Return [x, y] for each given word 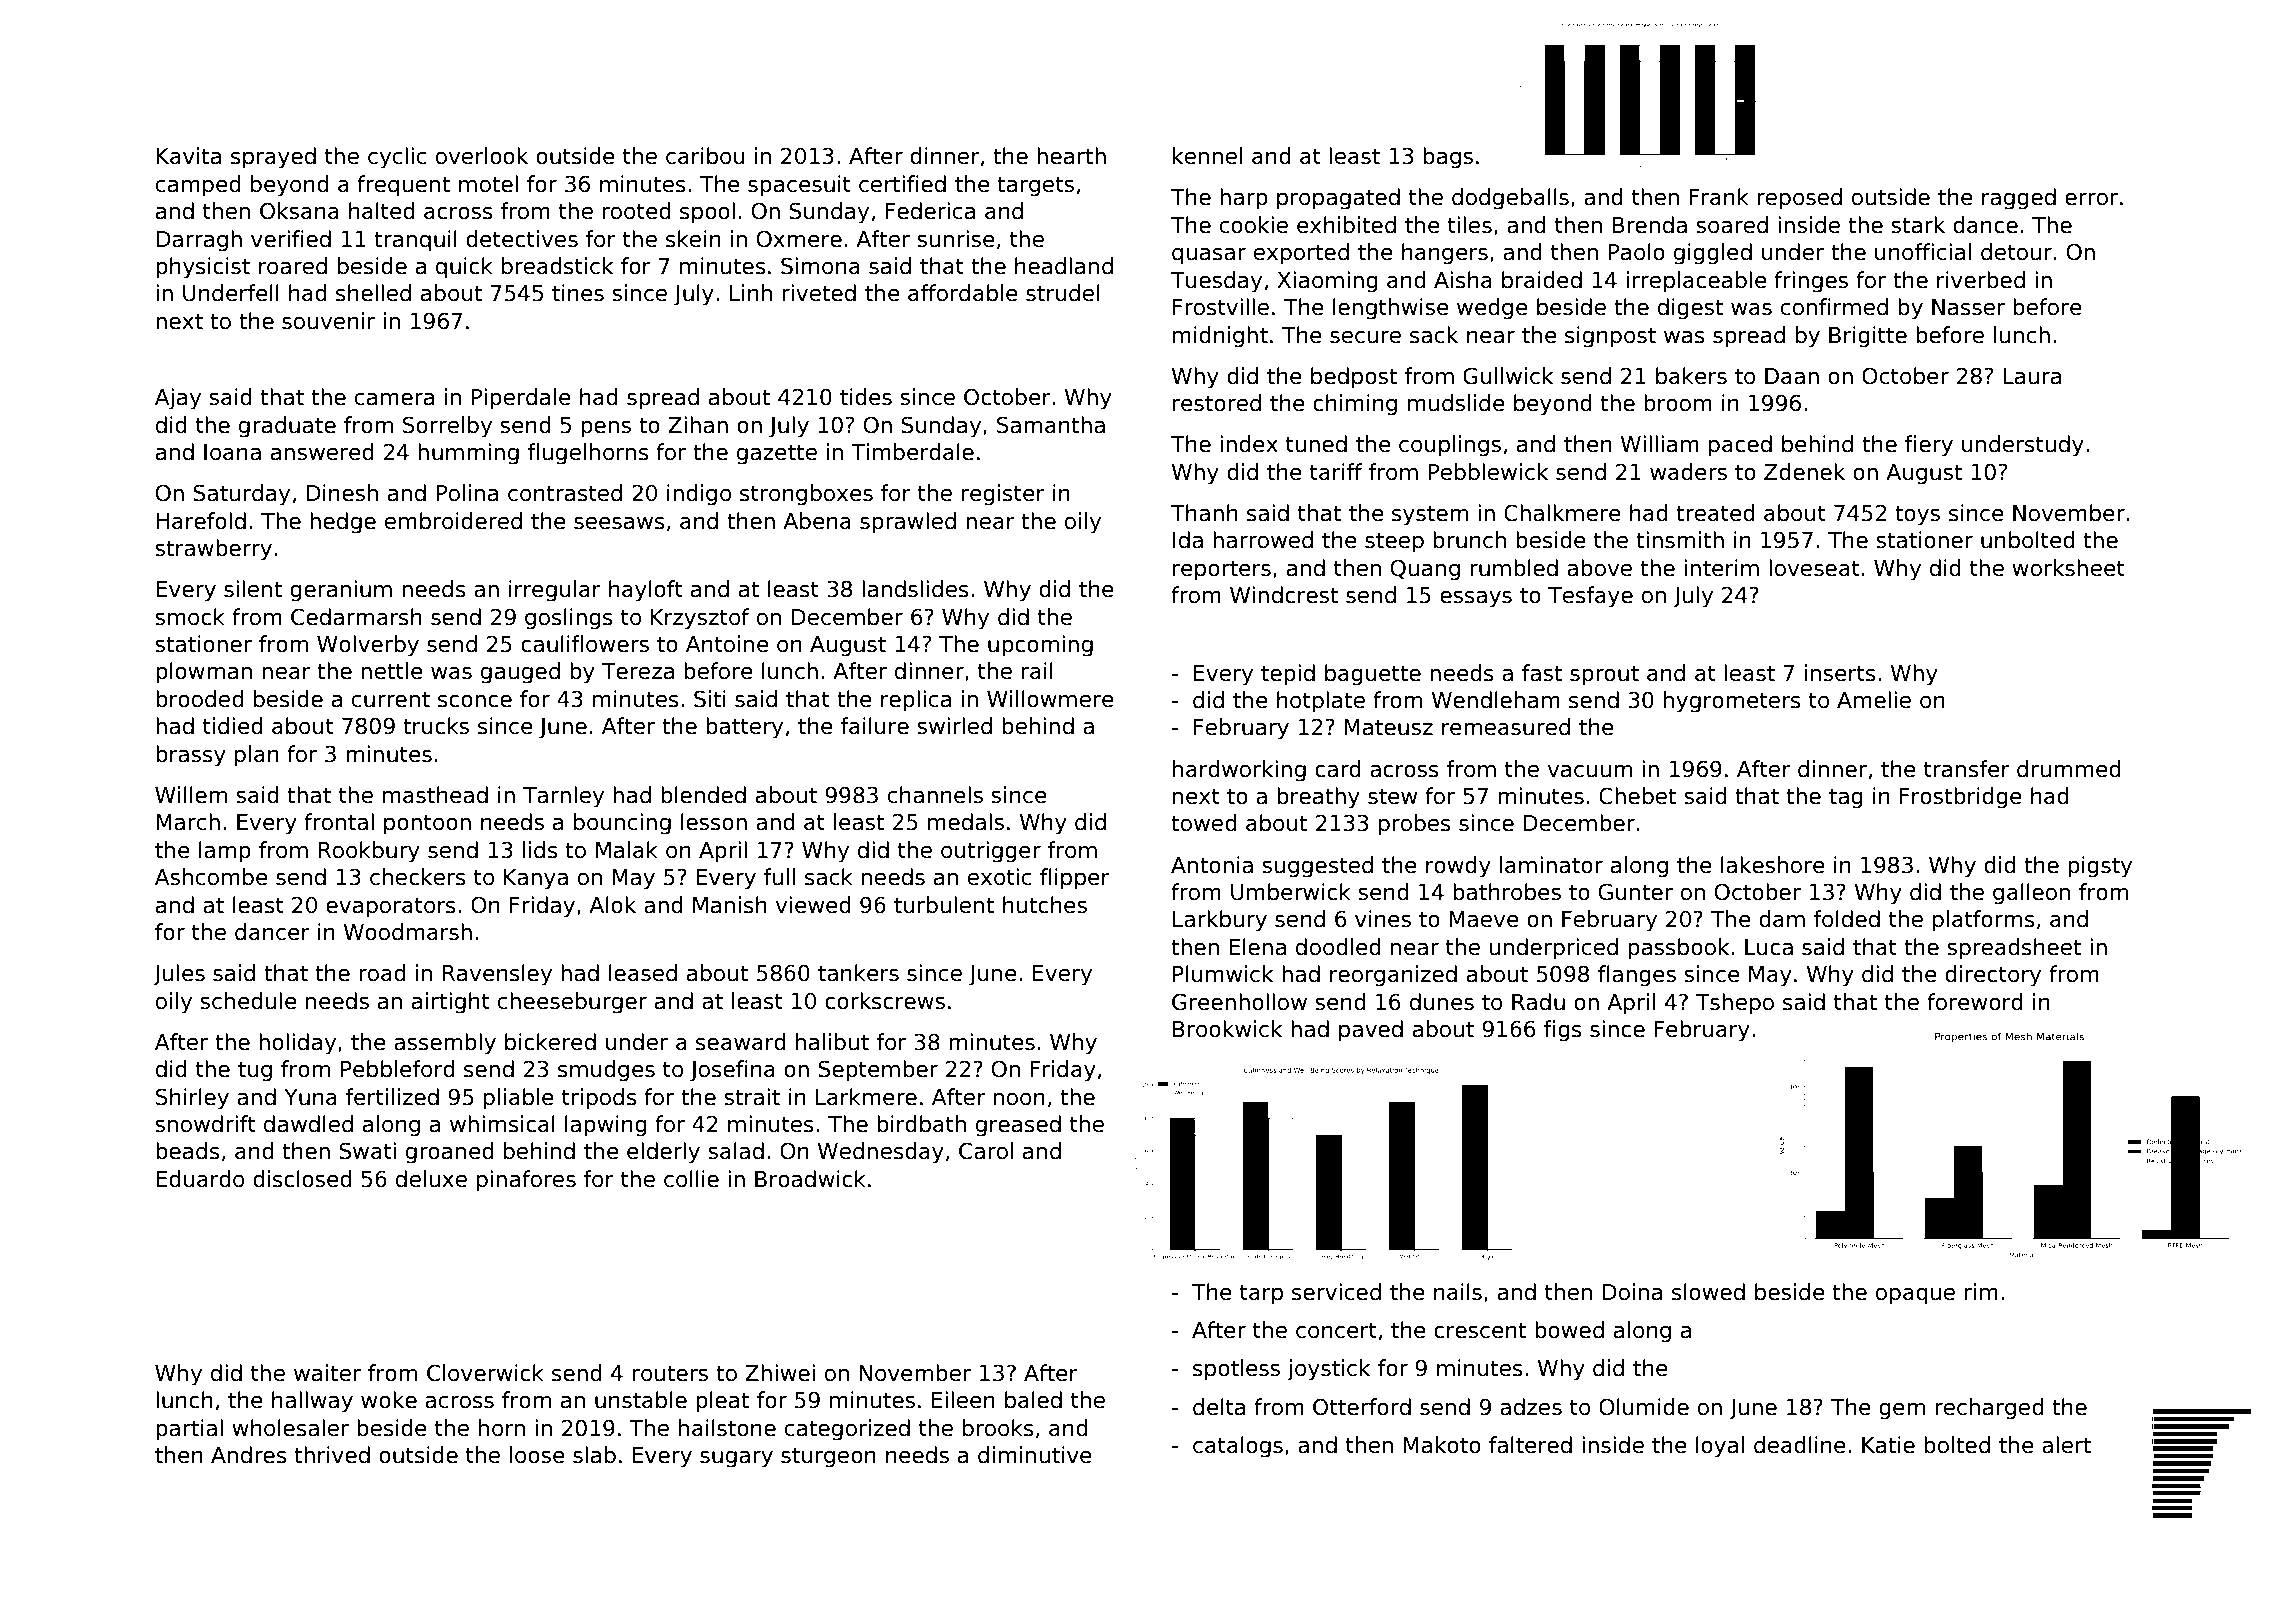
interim [1721, 568]
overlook [482, 156]
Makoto [1442, 1445]
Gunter [1636, 892]
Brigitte [1868, 337]
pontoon [427, 824]
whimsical [502, 1124]
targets [1035, 186]
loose [537, 1455]
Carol [986, 1151]
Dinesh [342, 493]
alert [2066, 1445]
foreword [1975, 1002]
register [1003, 495]
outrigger [991, 852]
